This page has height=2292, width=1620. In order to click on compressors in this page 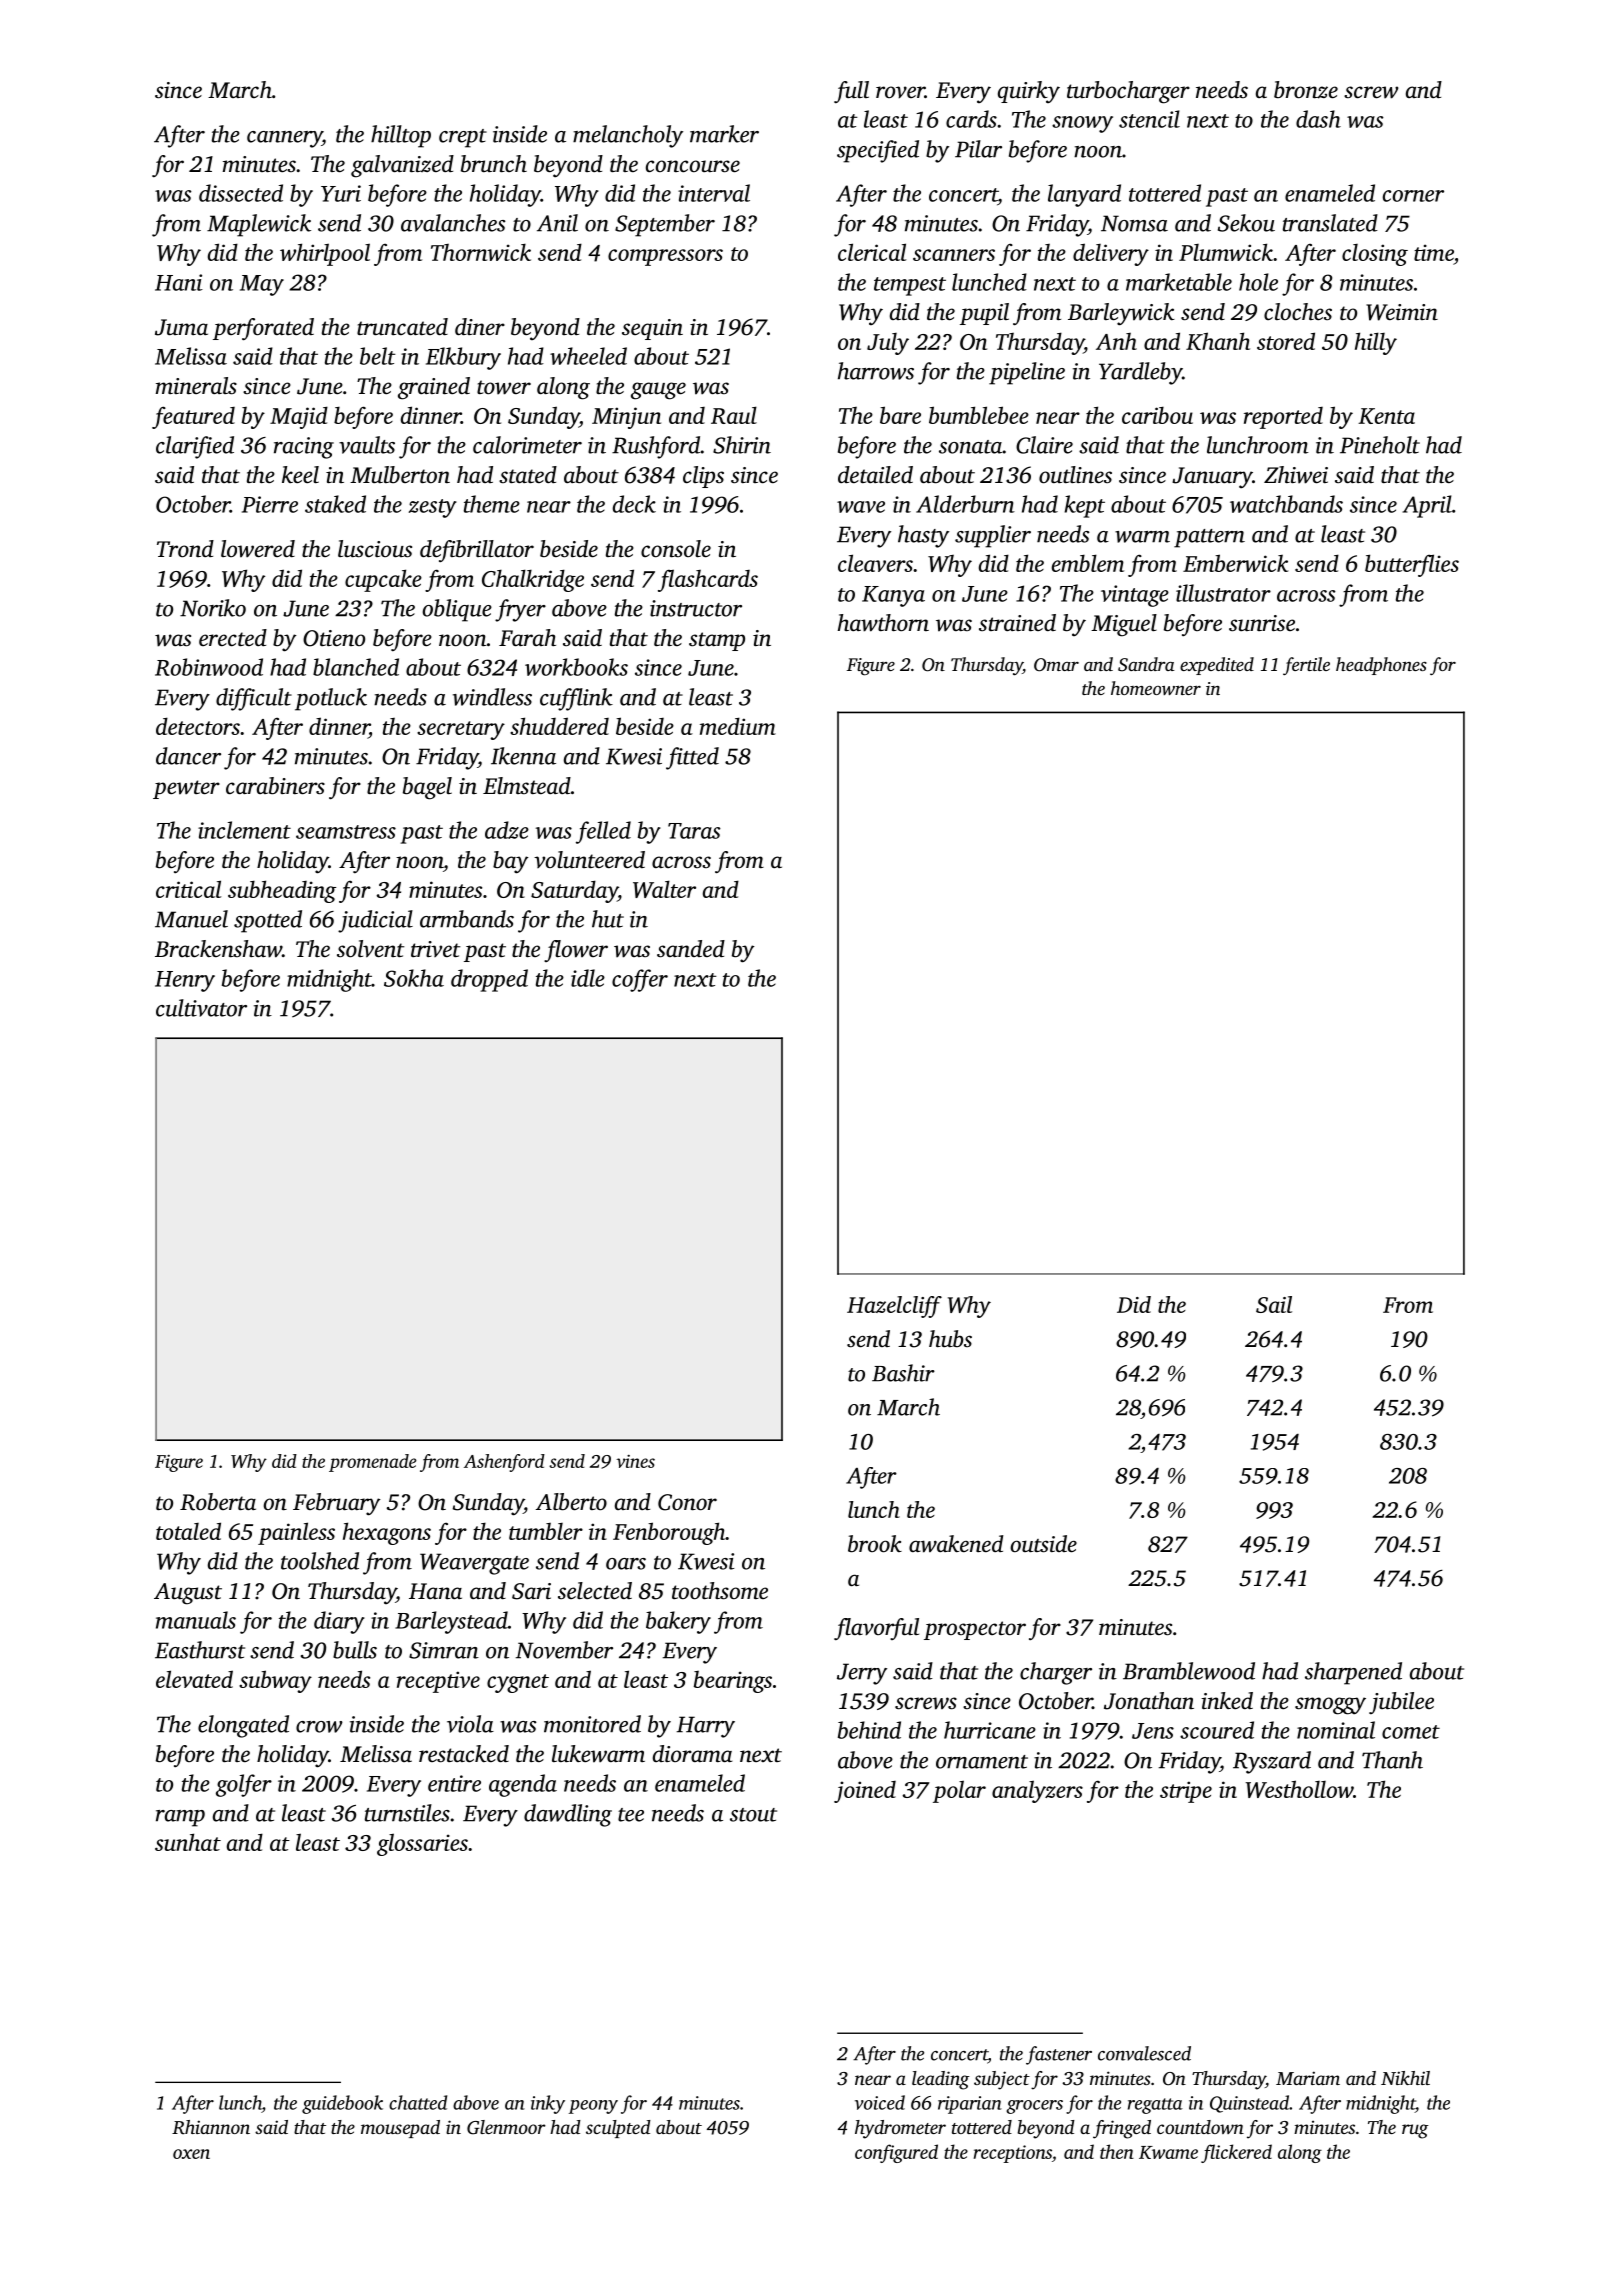, I will do `click(665, 257)`.
